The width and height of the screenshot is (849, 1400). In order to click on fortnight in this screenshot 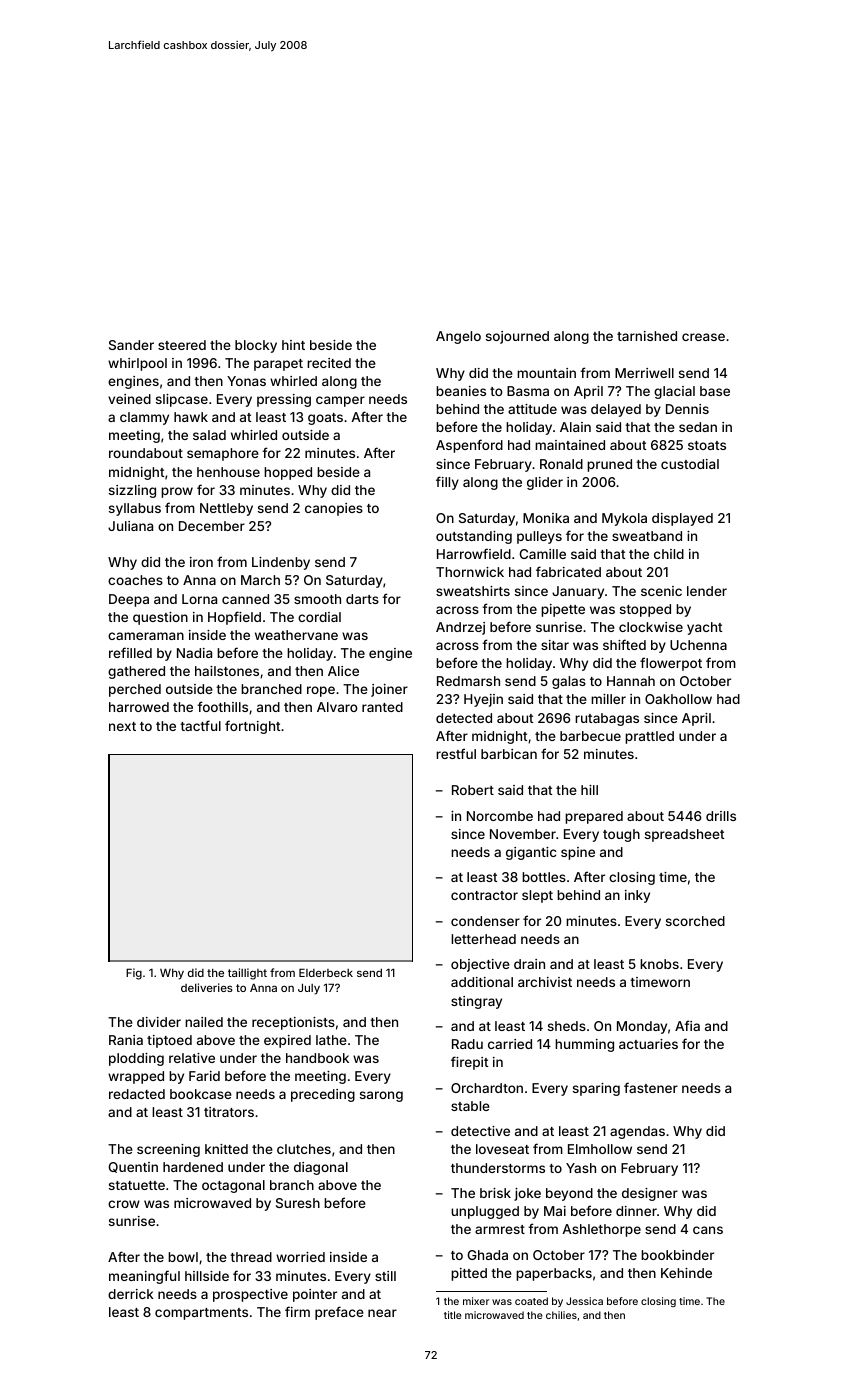, I will do `click(252, 727)`.
